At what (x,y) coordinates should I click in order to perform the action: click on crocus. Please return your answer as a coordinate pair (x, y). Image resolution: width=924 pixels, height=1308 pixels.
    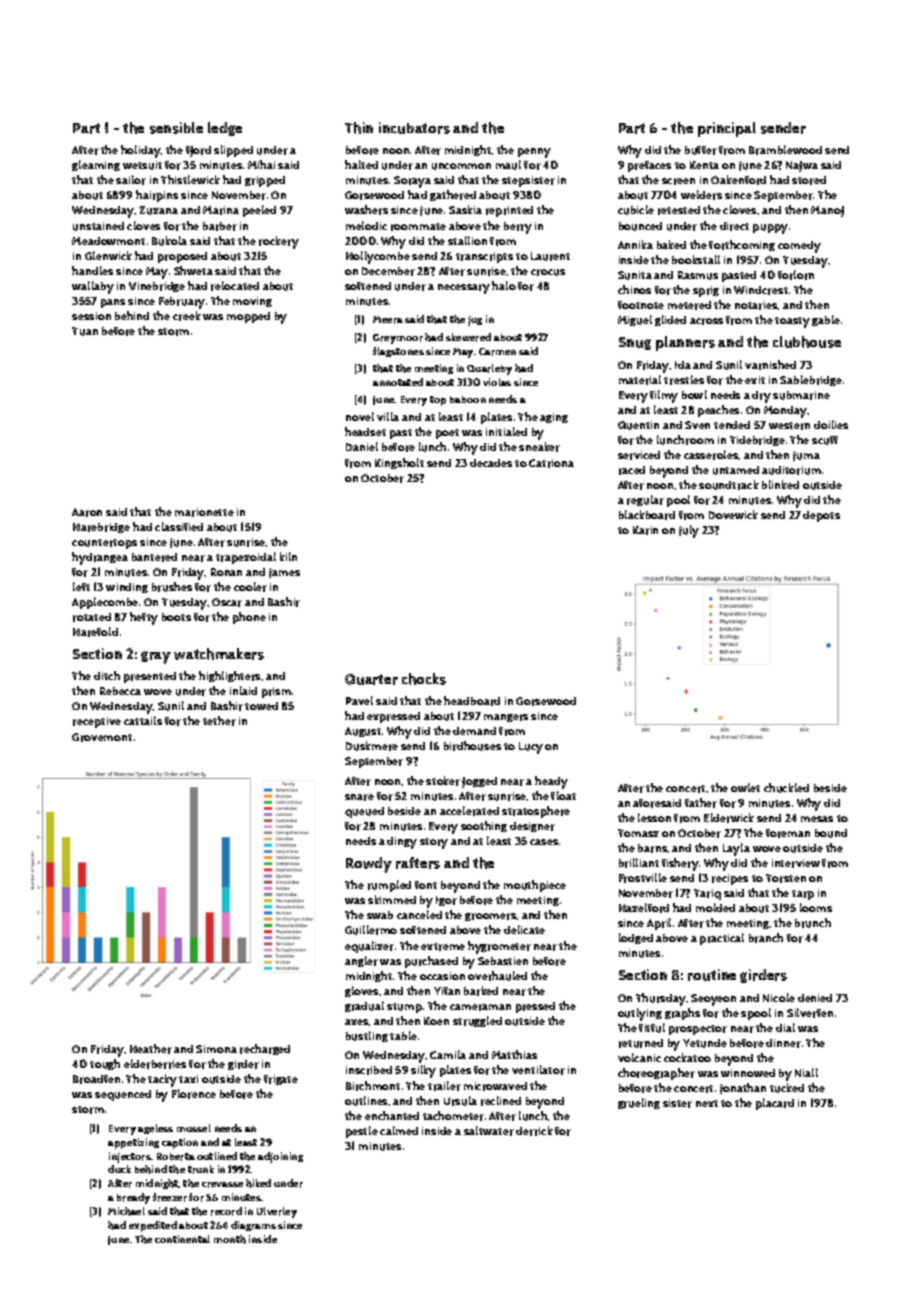
    Looking at the image, I should click on (548, 272).
